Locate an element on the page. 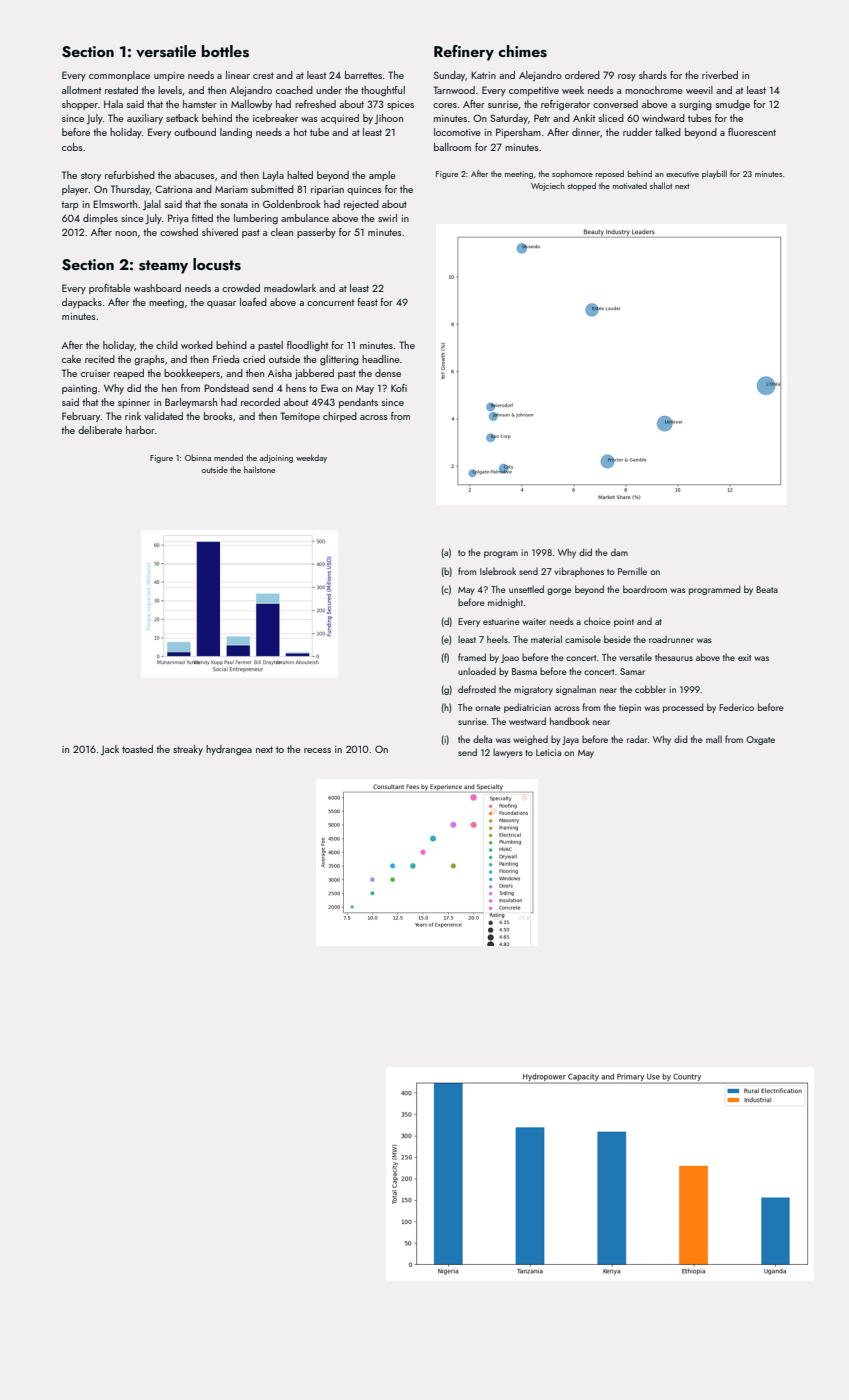 Image resolution: width=849 pixels, height=1400 pixels. chimes is located at coordinates (522, 51).
